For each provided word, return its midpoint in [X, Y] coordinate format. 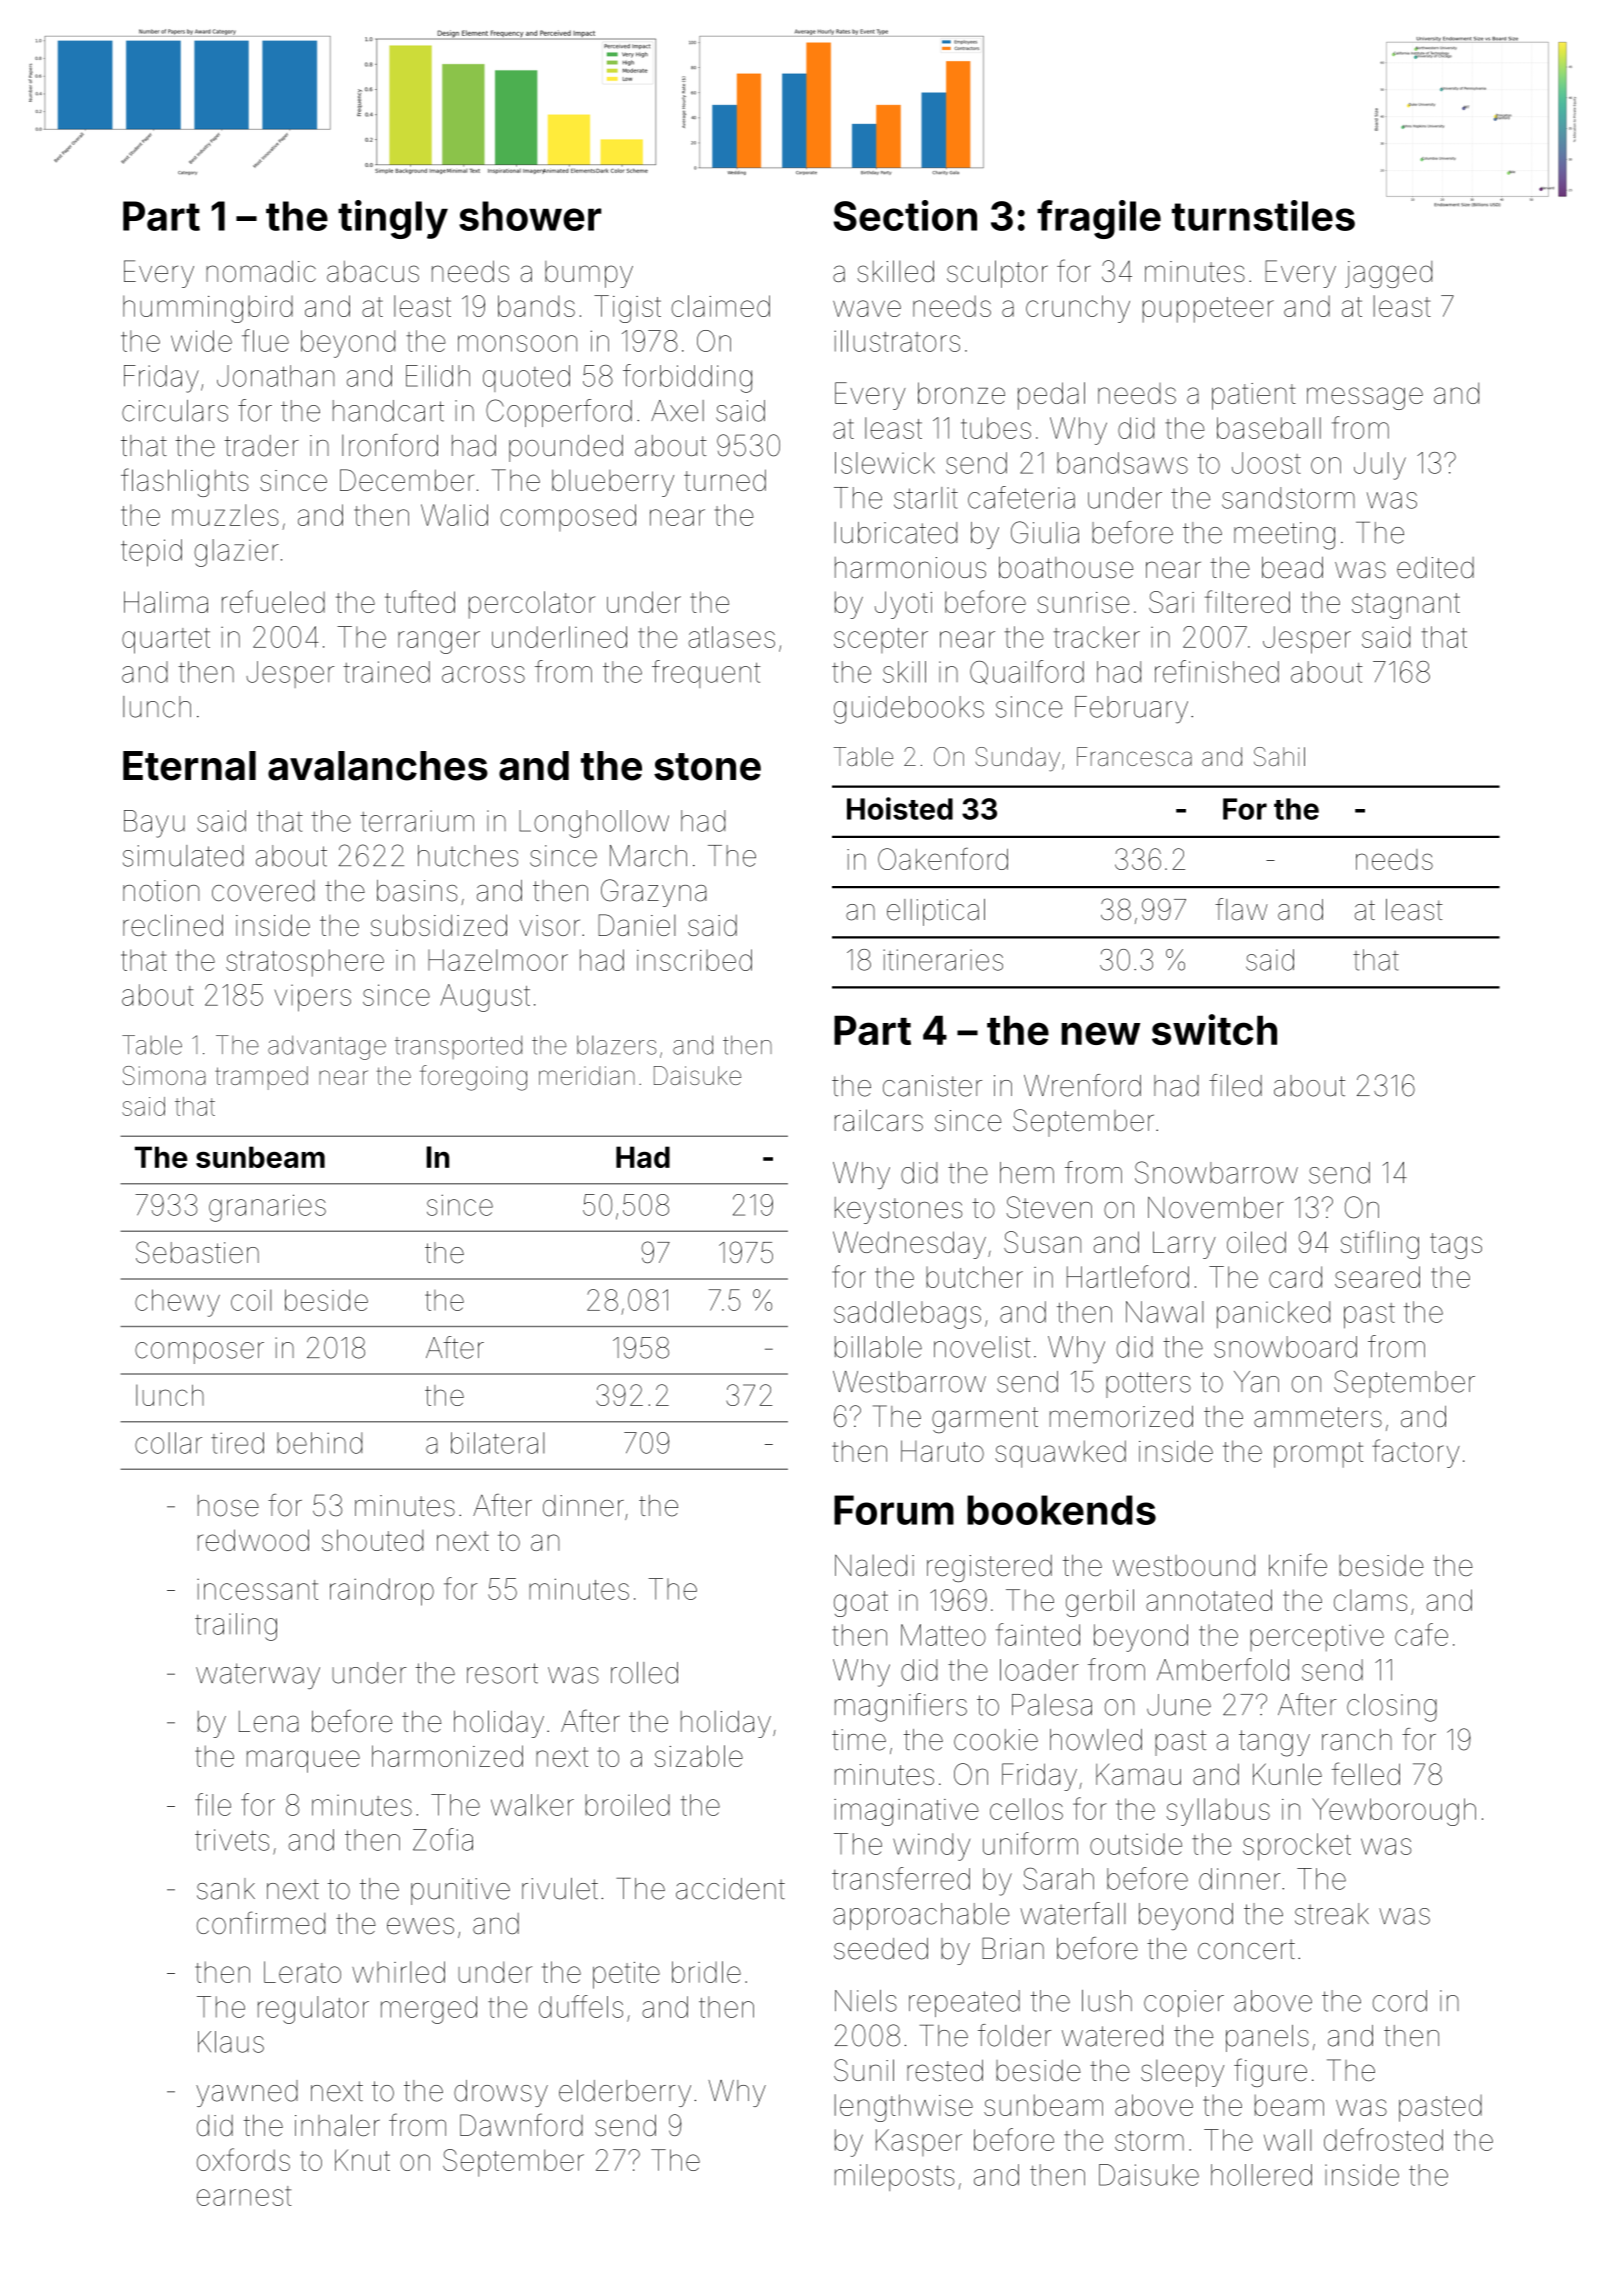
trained [386, 672]
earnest [244, 2196]
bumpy [589, 274]
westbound [1184, 1565]
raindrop [382, 1592]
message [1365, 398]
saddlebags [907, 1315]
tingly [393, 219]
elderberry [625, 2093]
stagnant [1406, 606]
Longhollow [594, 824]
